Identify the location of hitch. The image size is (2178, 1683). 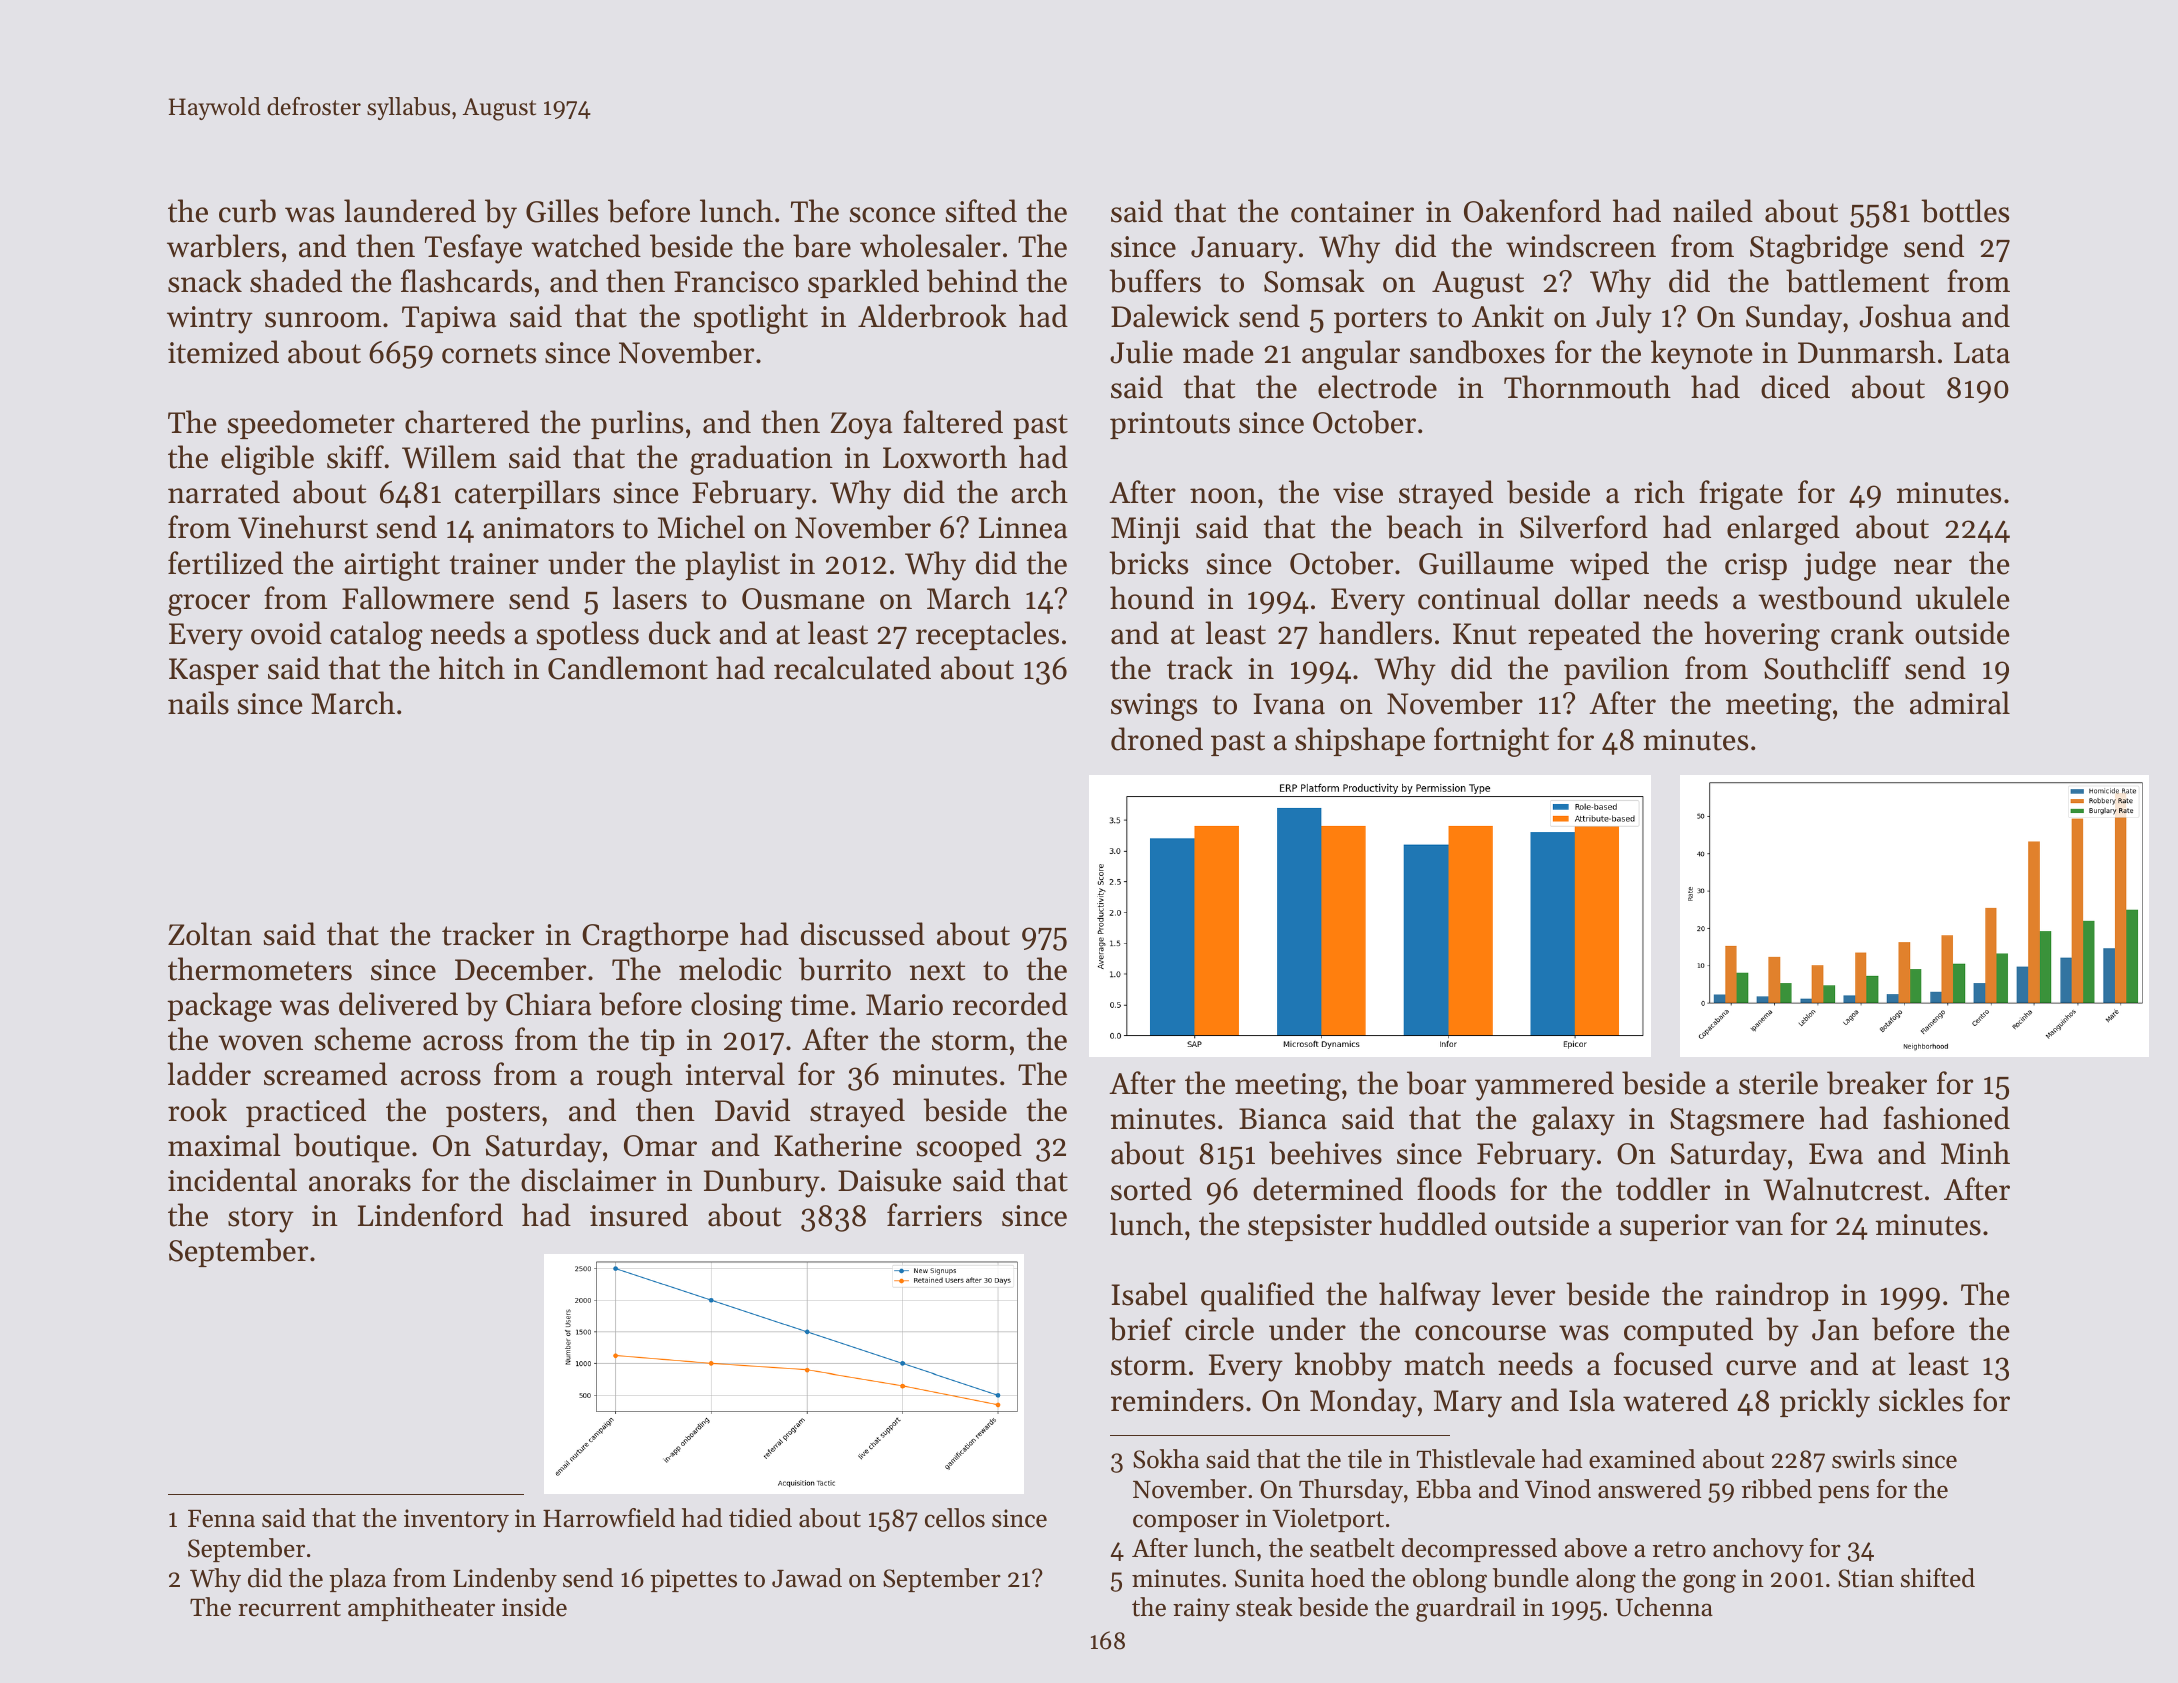
(472, 668).
